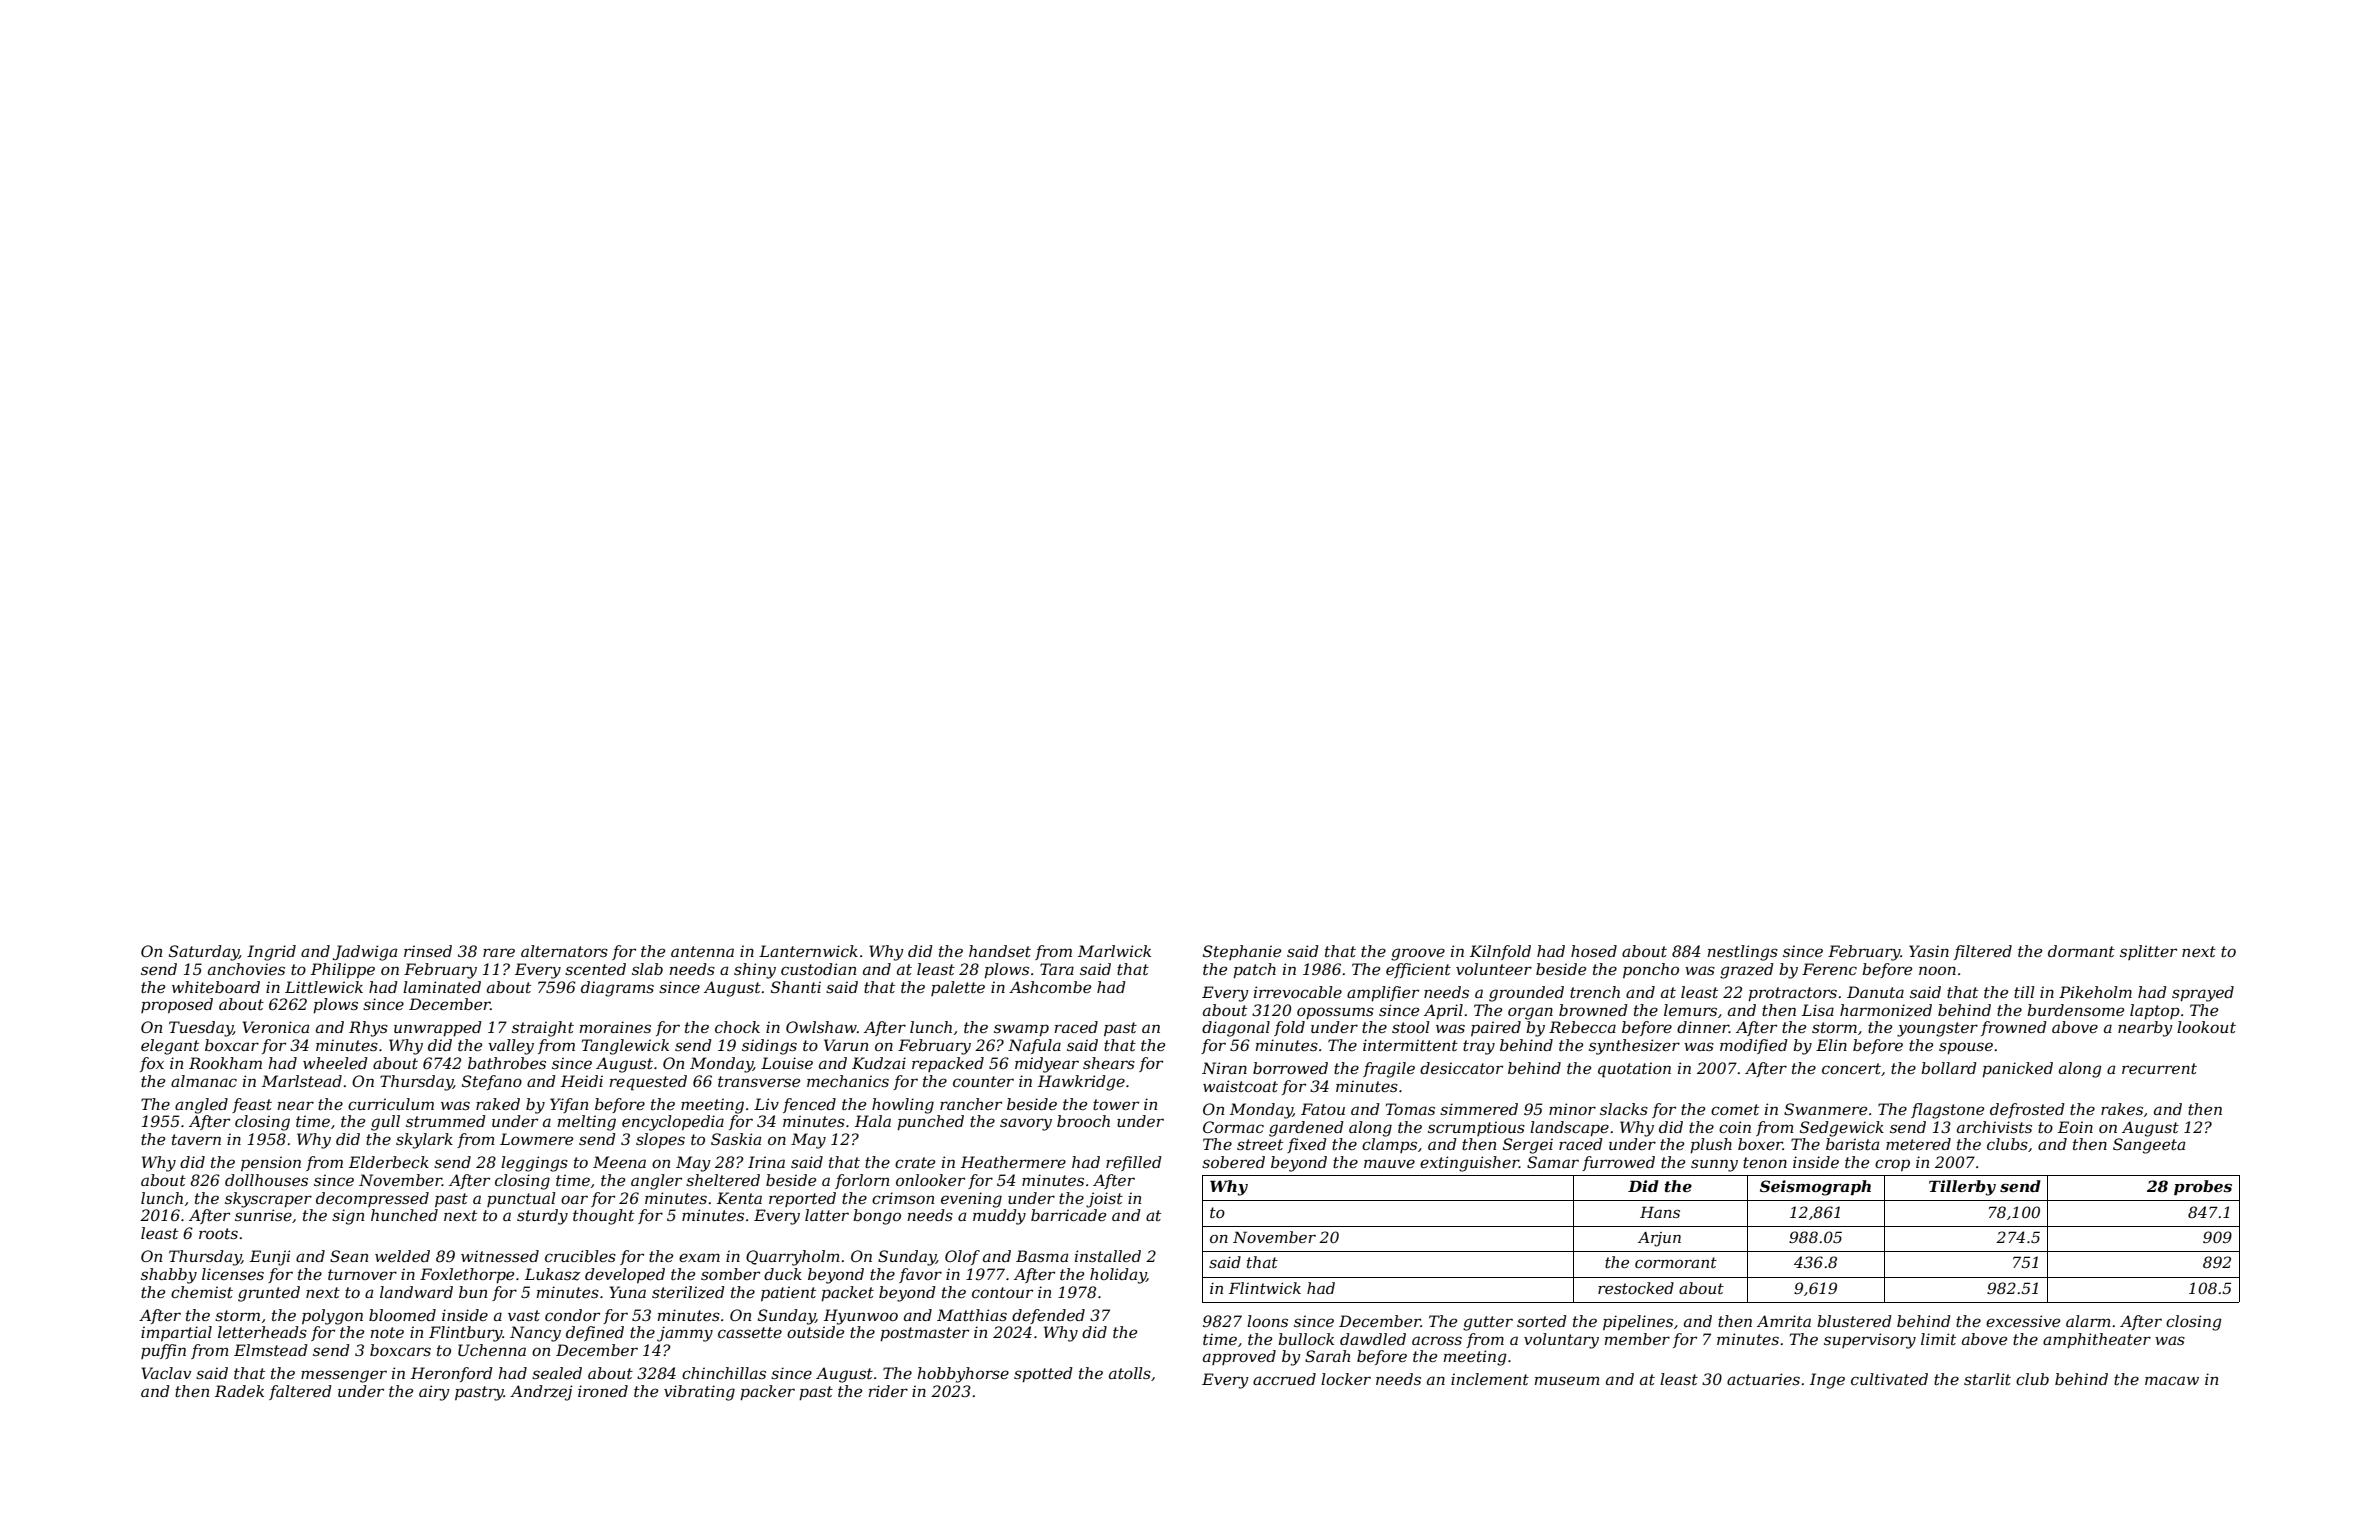  I want to click on Sangeeta, so click(2149, 1146).
